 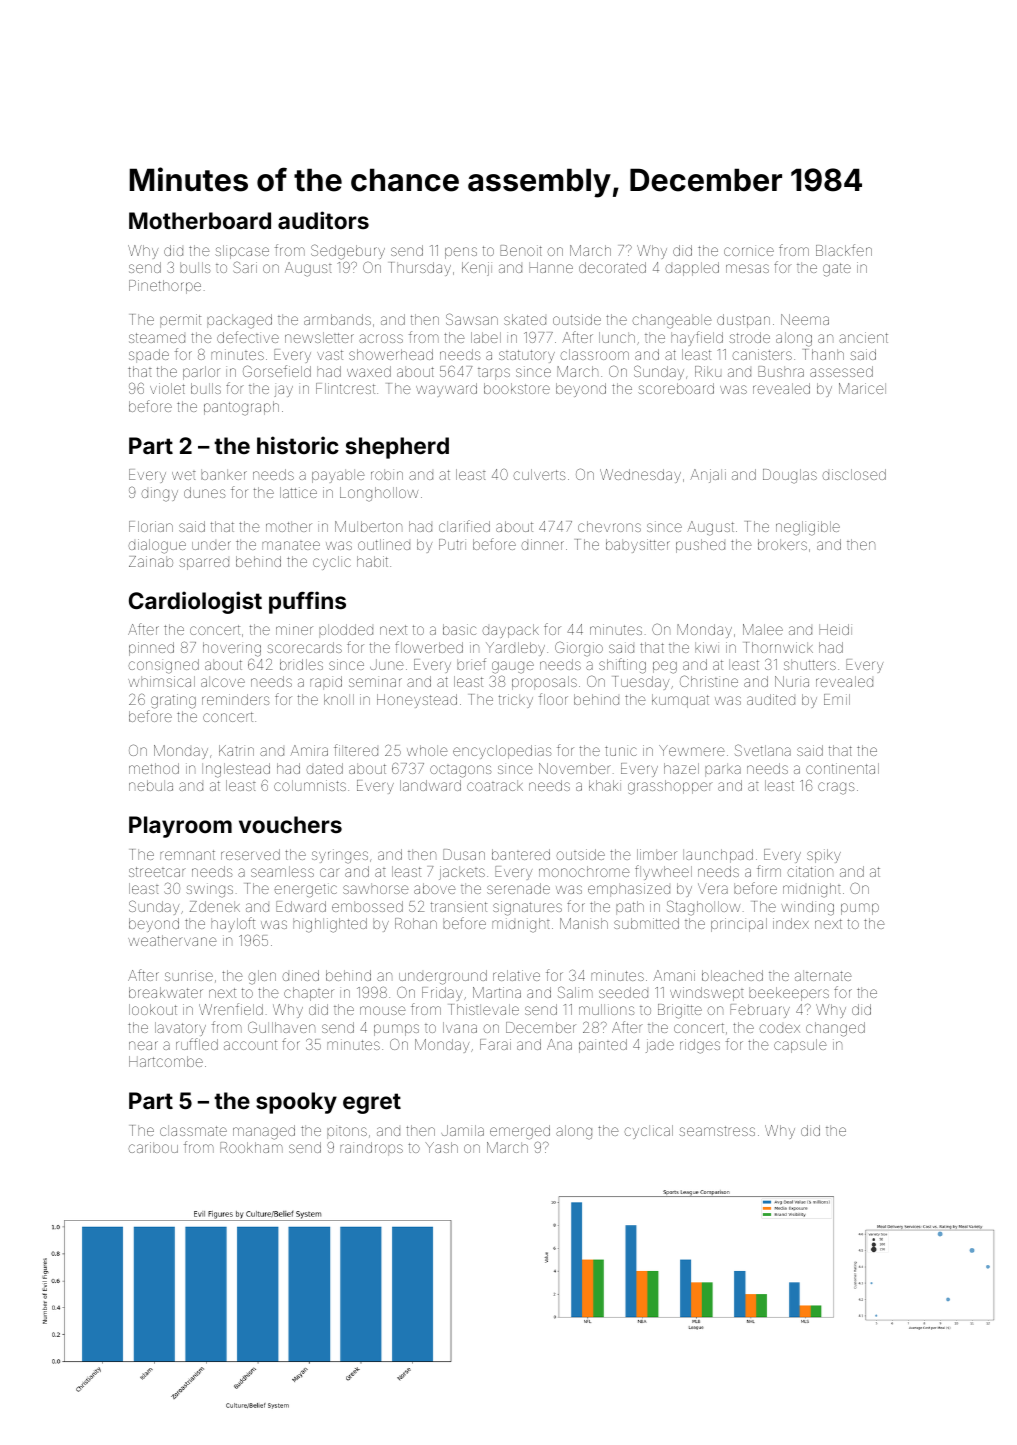 I want to click on nebula, so click(x=151, y=785).
